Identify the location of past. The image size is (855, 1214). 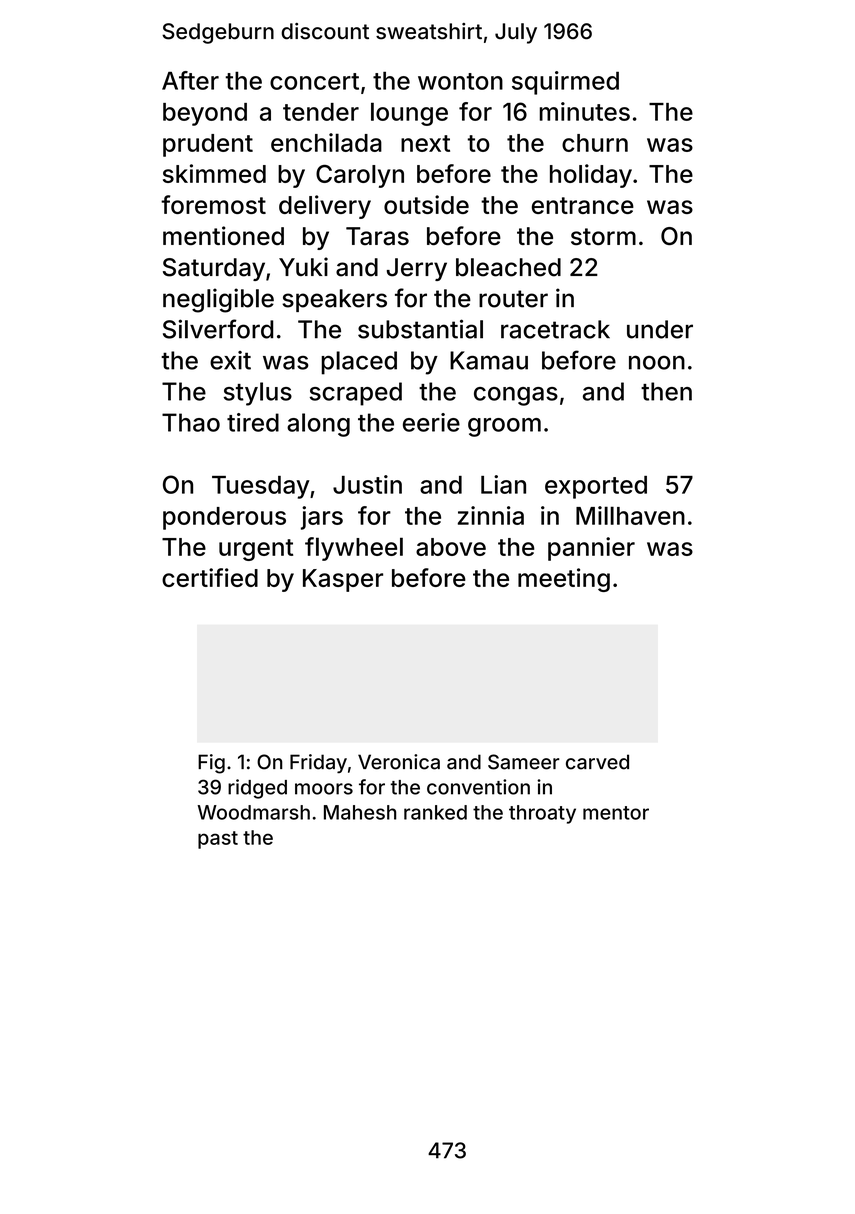
(218, 840).
